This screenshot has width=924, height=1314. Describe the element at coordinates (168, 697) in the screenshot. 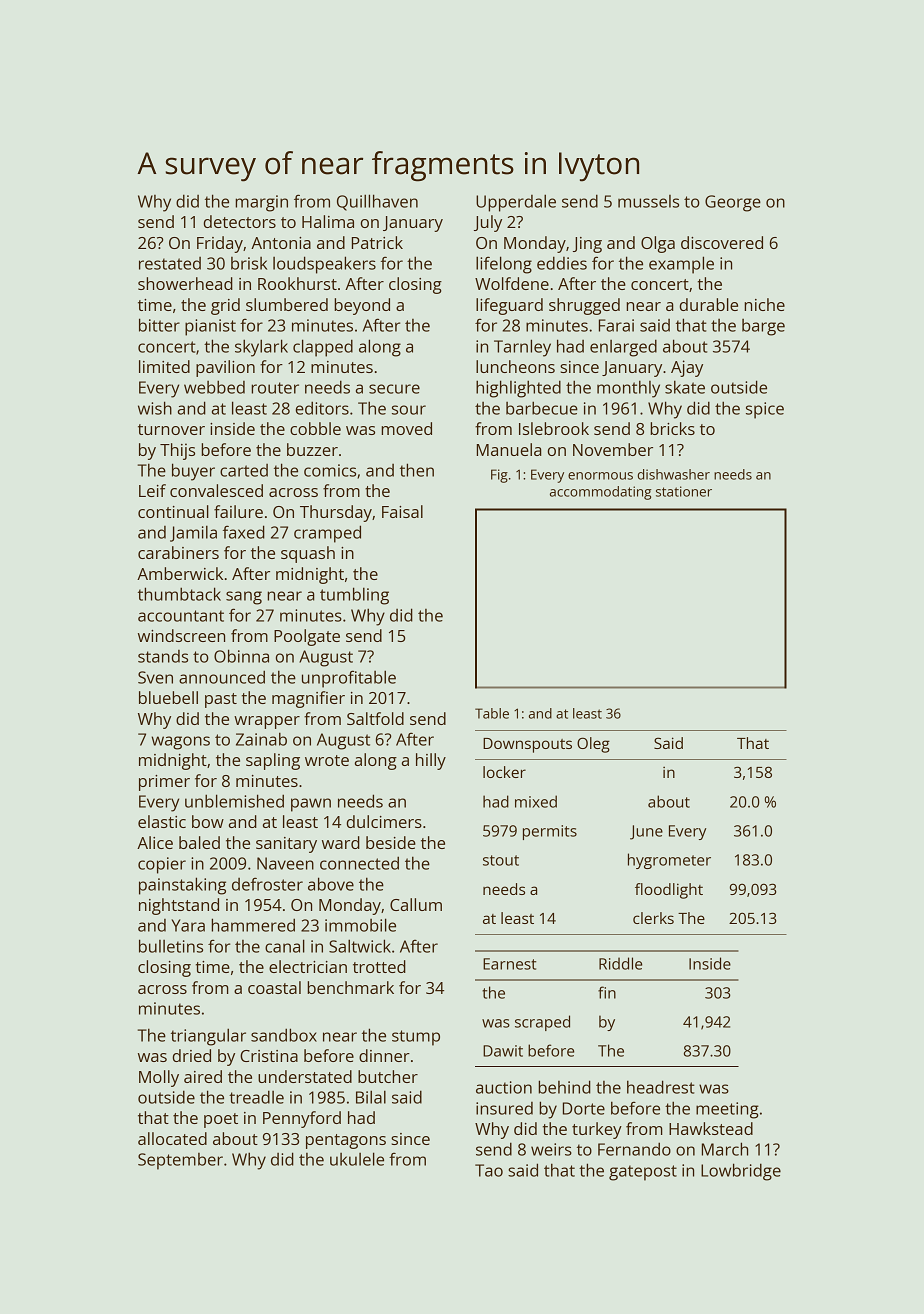

I see `bluebell` at that location.
